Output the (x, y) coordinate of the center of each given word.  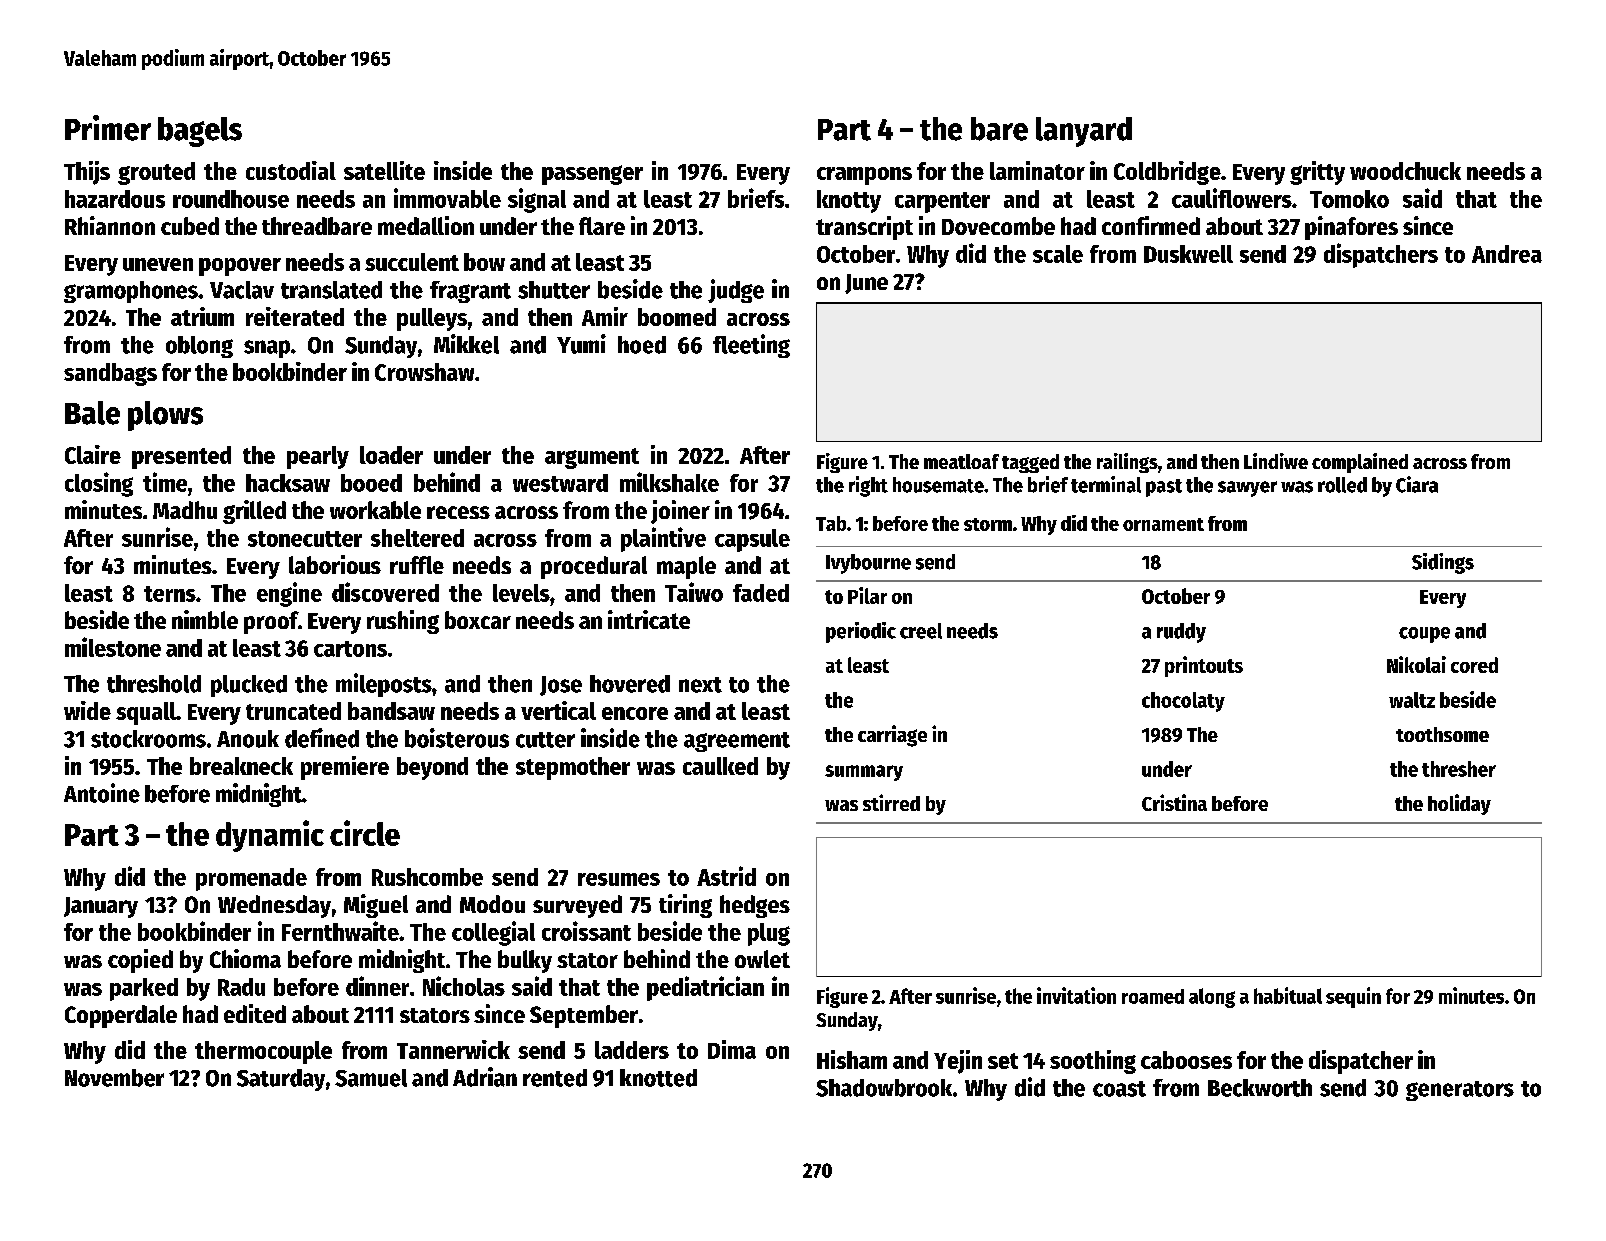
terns (170, 594)
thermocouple (263, 1052)
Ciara (1417, 484)
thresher (1459, 769)
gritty (1317, 173)
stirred (891, 802)
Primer (108, 128)
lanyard (1084, 132)
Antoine (102, 793)
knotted (658, 1078)
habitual (1288, 995)
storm (988, 524)
